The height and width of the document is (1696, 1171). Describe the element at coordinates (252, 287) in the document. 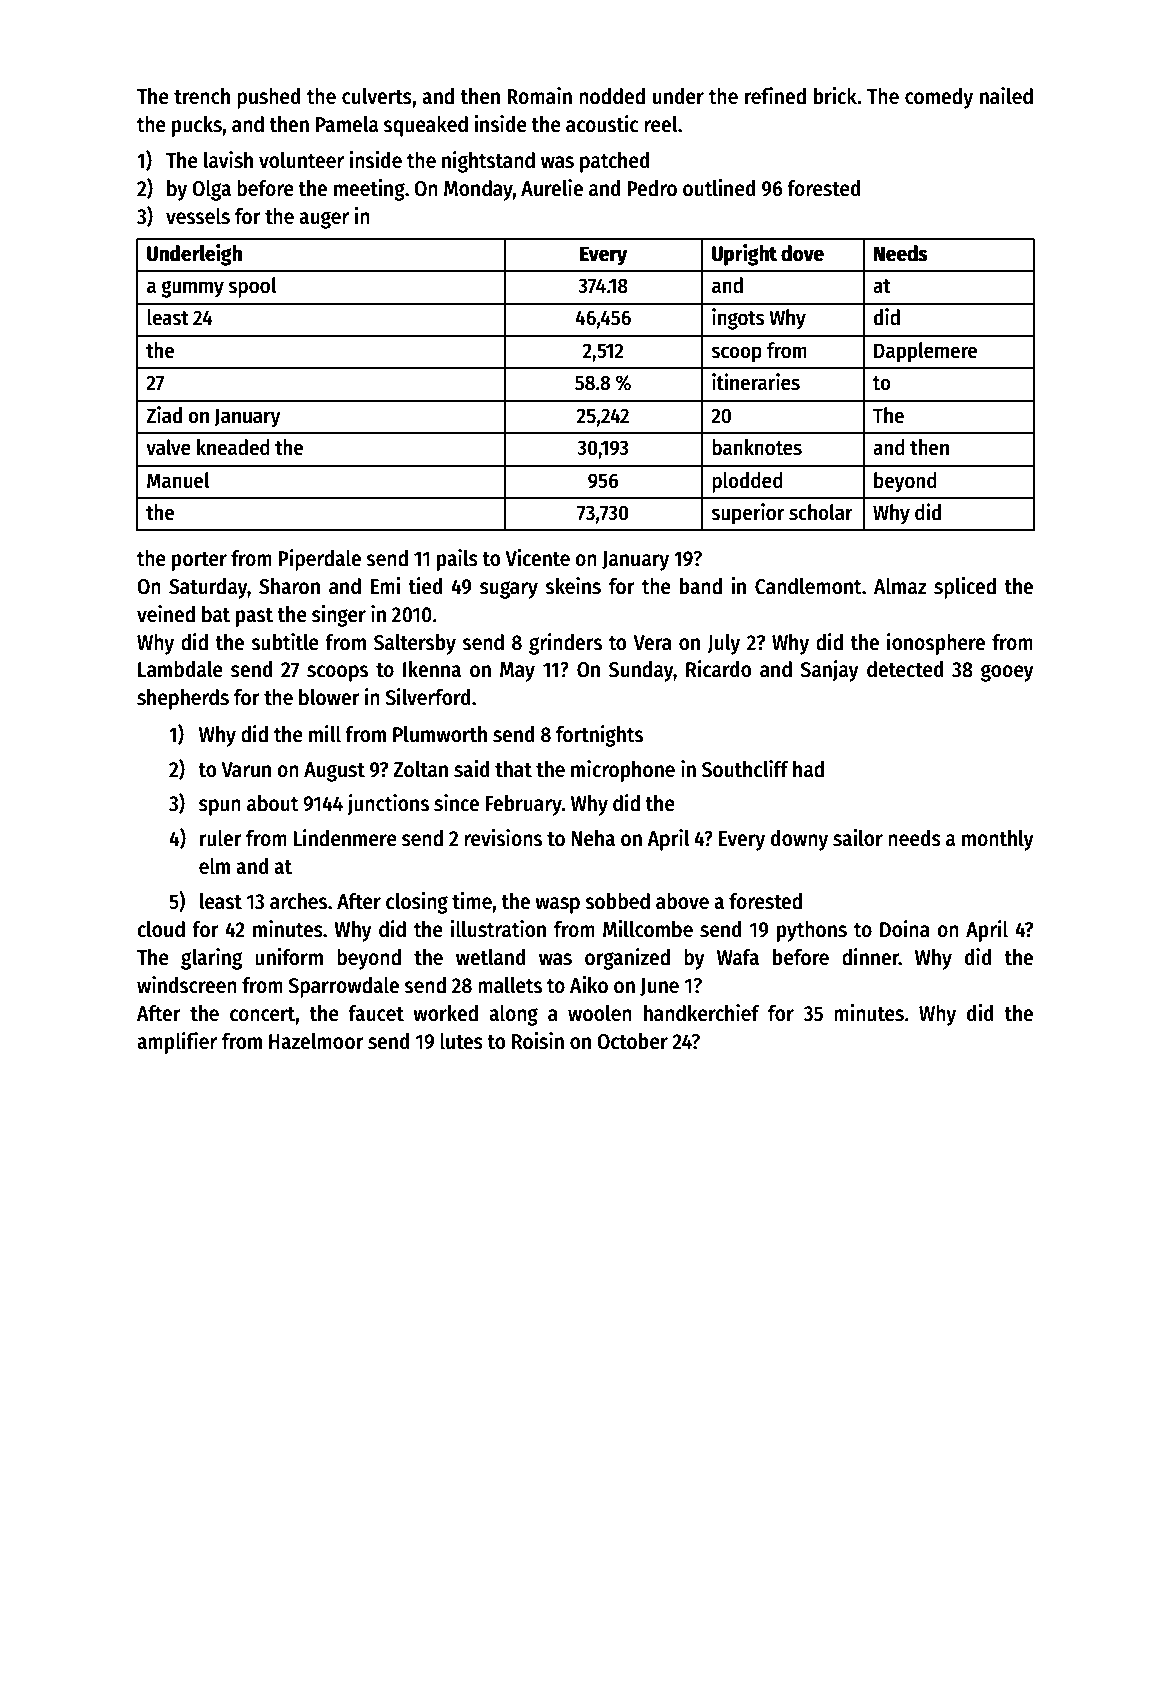

I see `spool` at that location.
